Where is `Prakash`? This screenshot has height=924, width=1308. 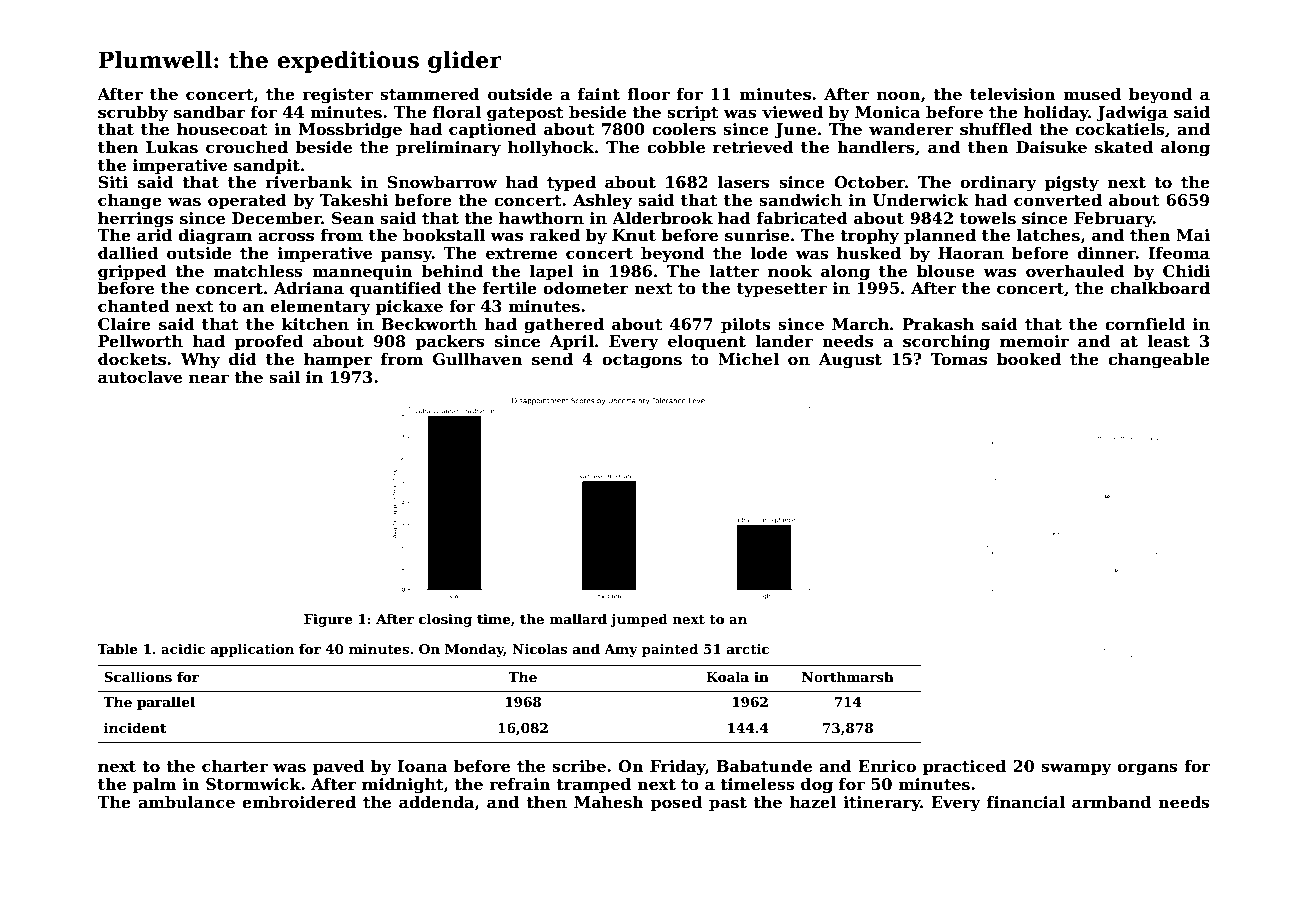
Prakash is located at coordinates (938, 324).
